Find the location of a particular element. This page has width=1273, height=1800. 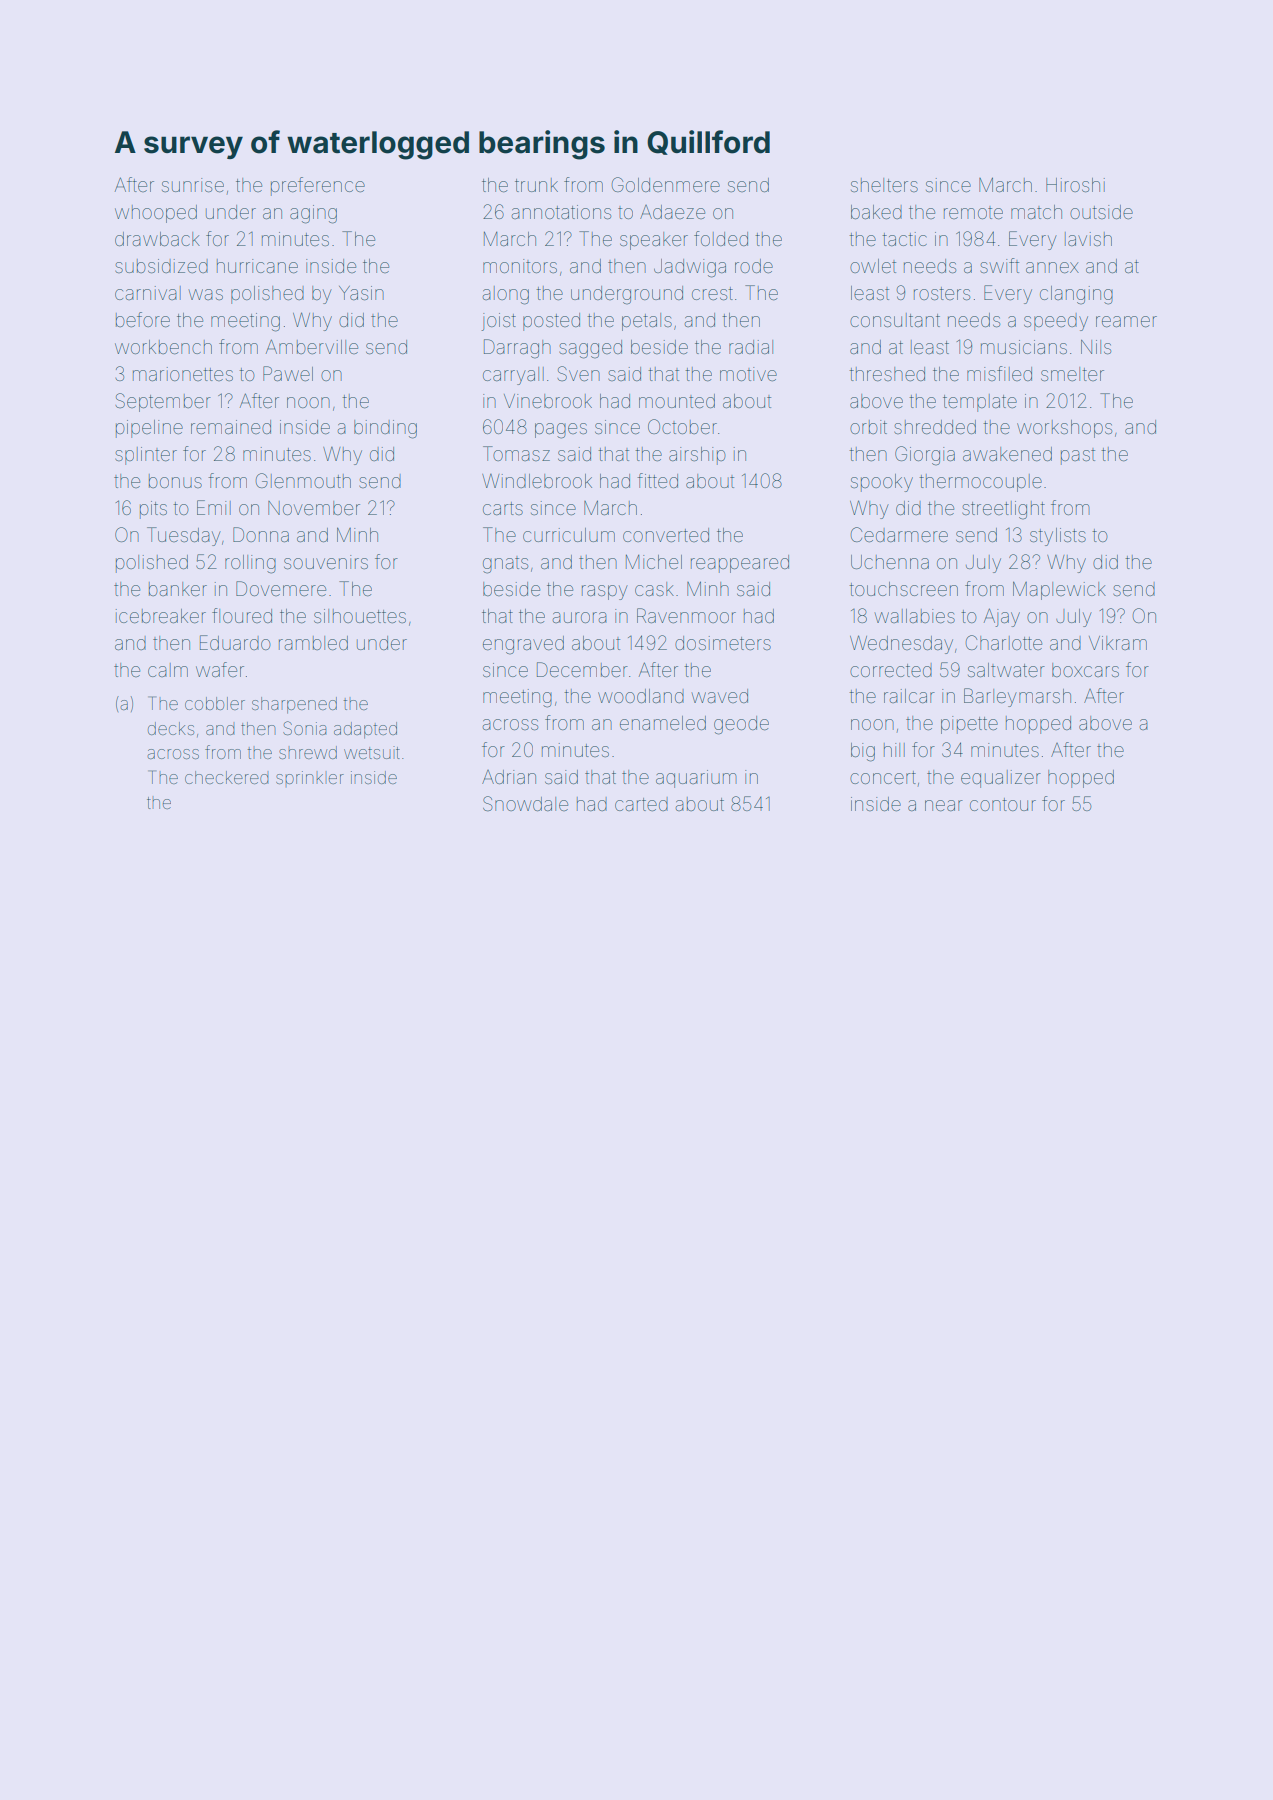

decks is located at coordinates (171, 728).
